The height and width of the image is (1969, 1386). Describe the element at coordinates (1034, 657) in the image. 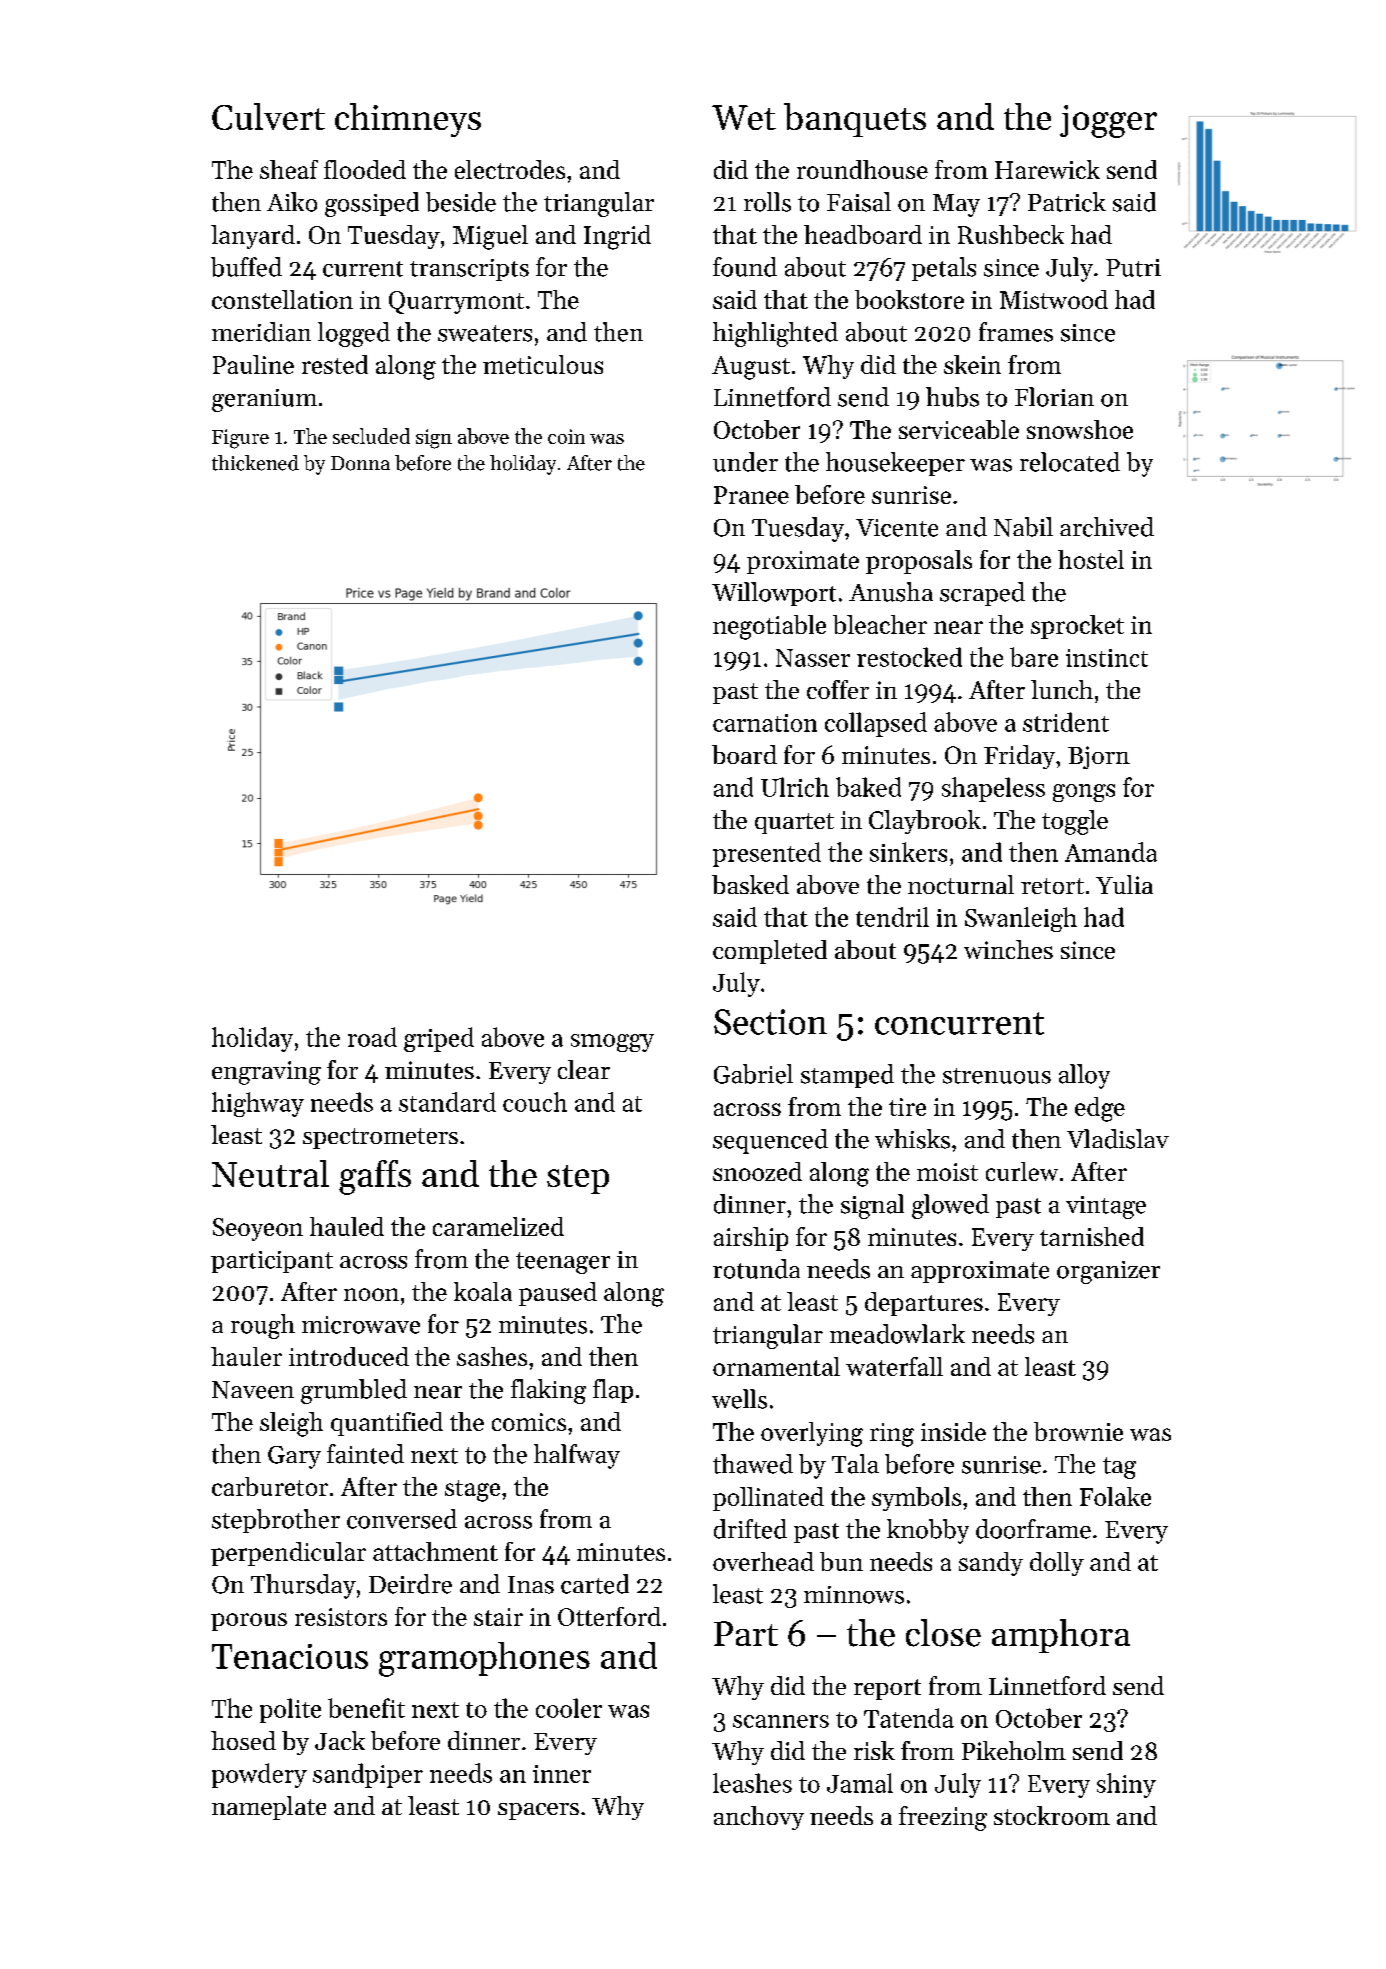

I see `bare` at that location.
